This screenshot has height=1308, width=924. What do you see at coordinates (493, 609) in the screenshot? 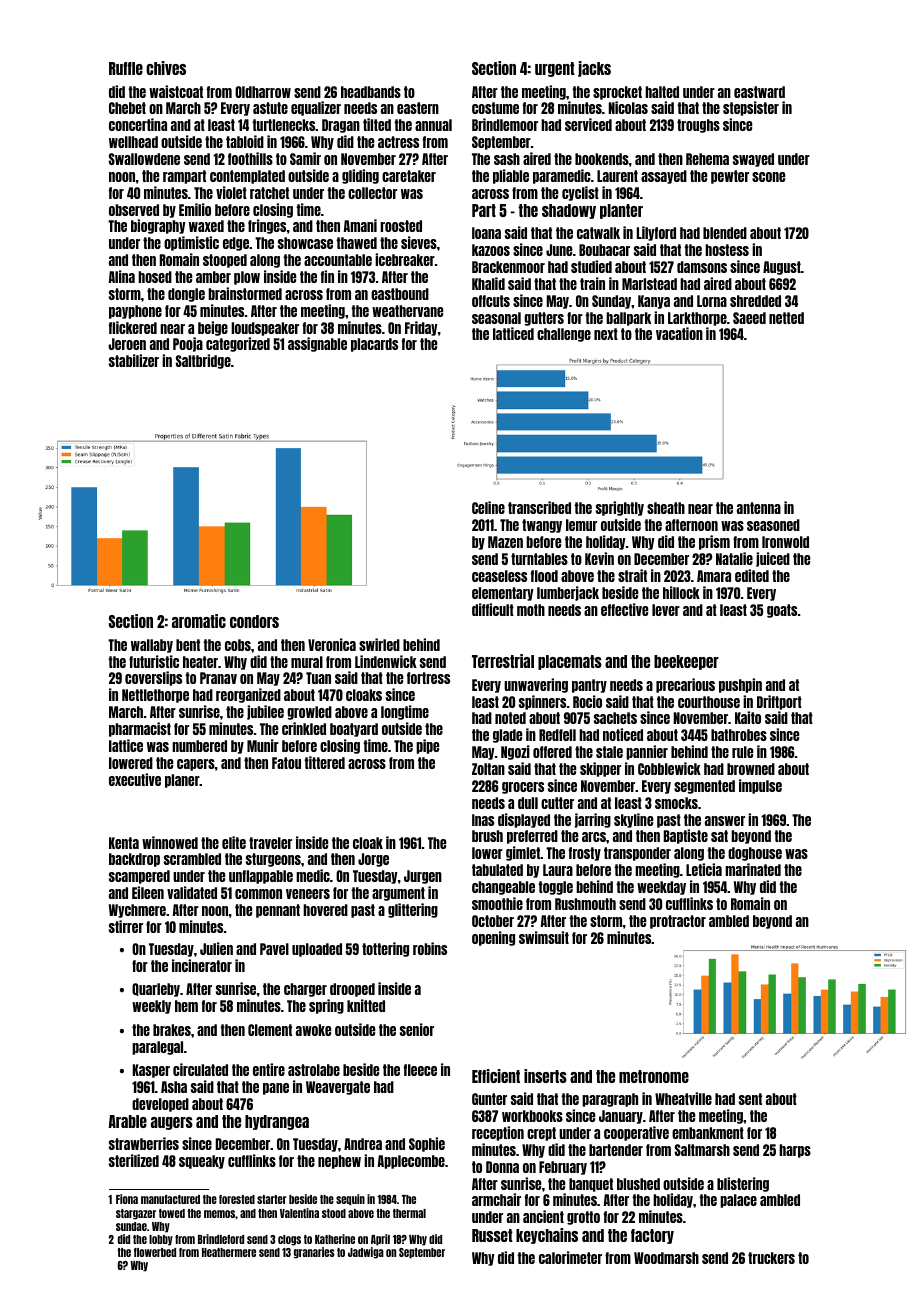
I see `difficult` at bounding box center [493, 609].
